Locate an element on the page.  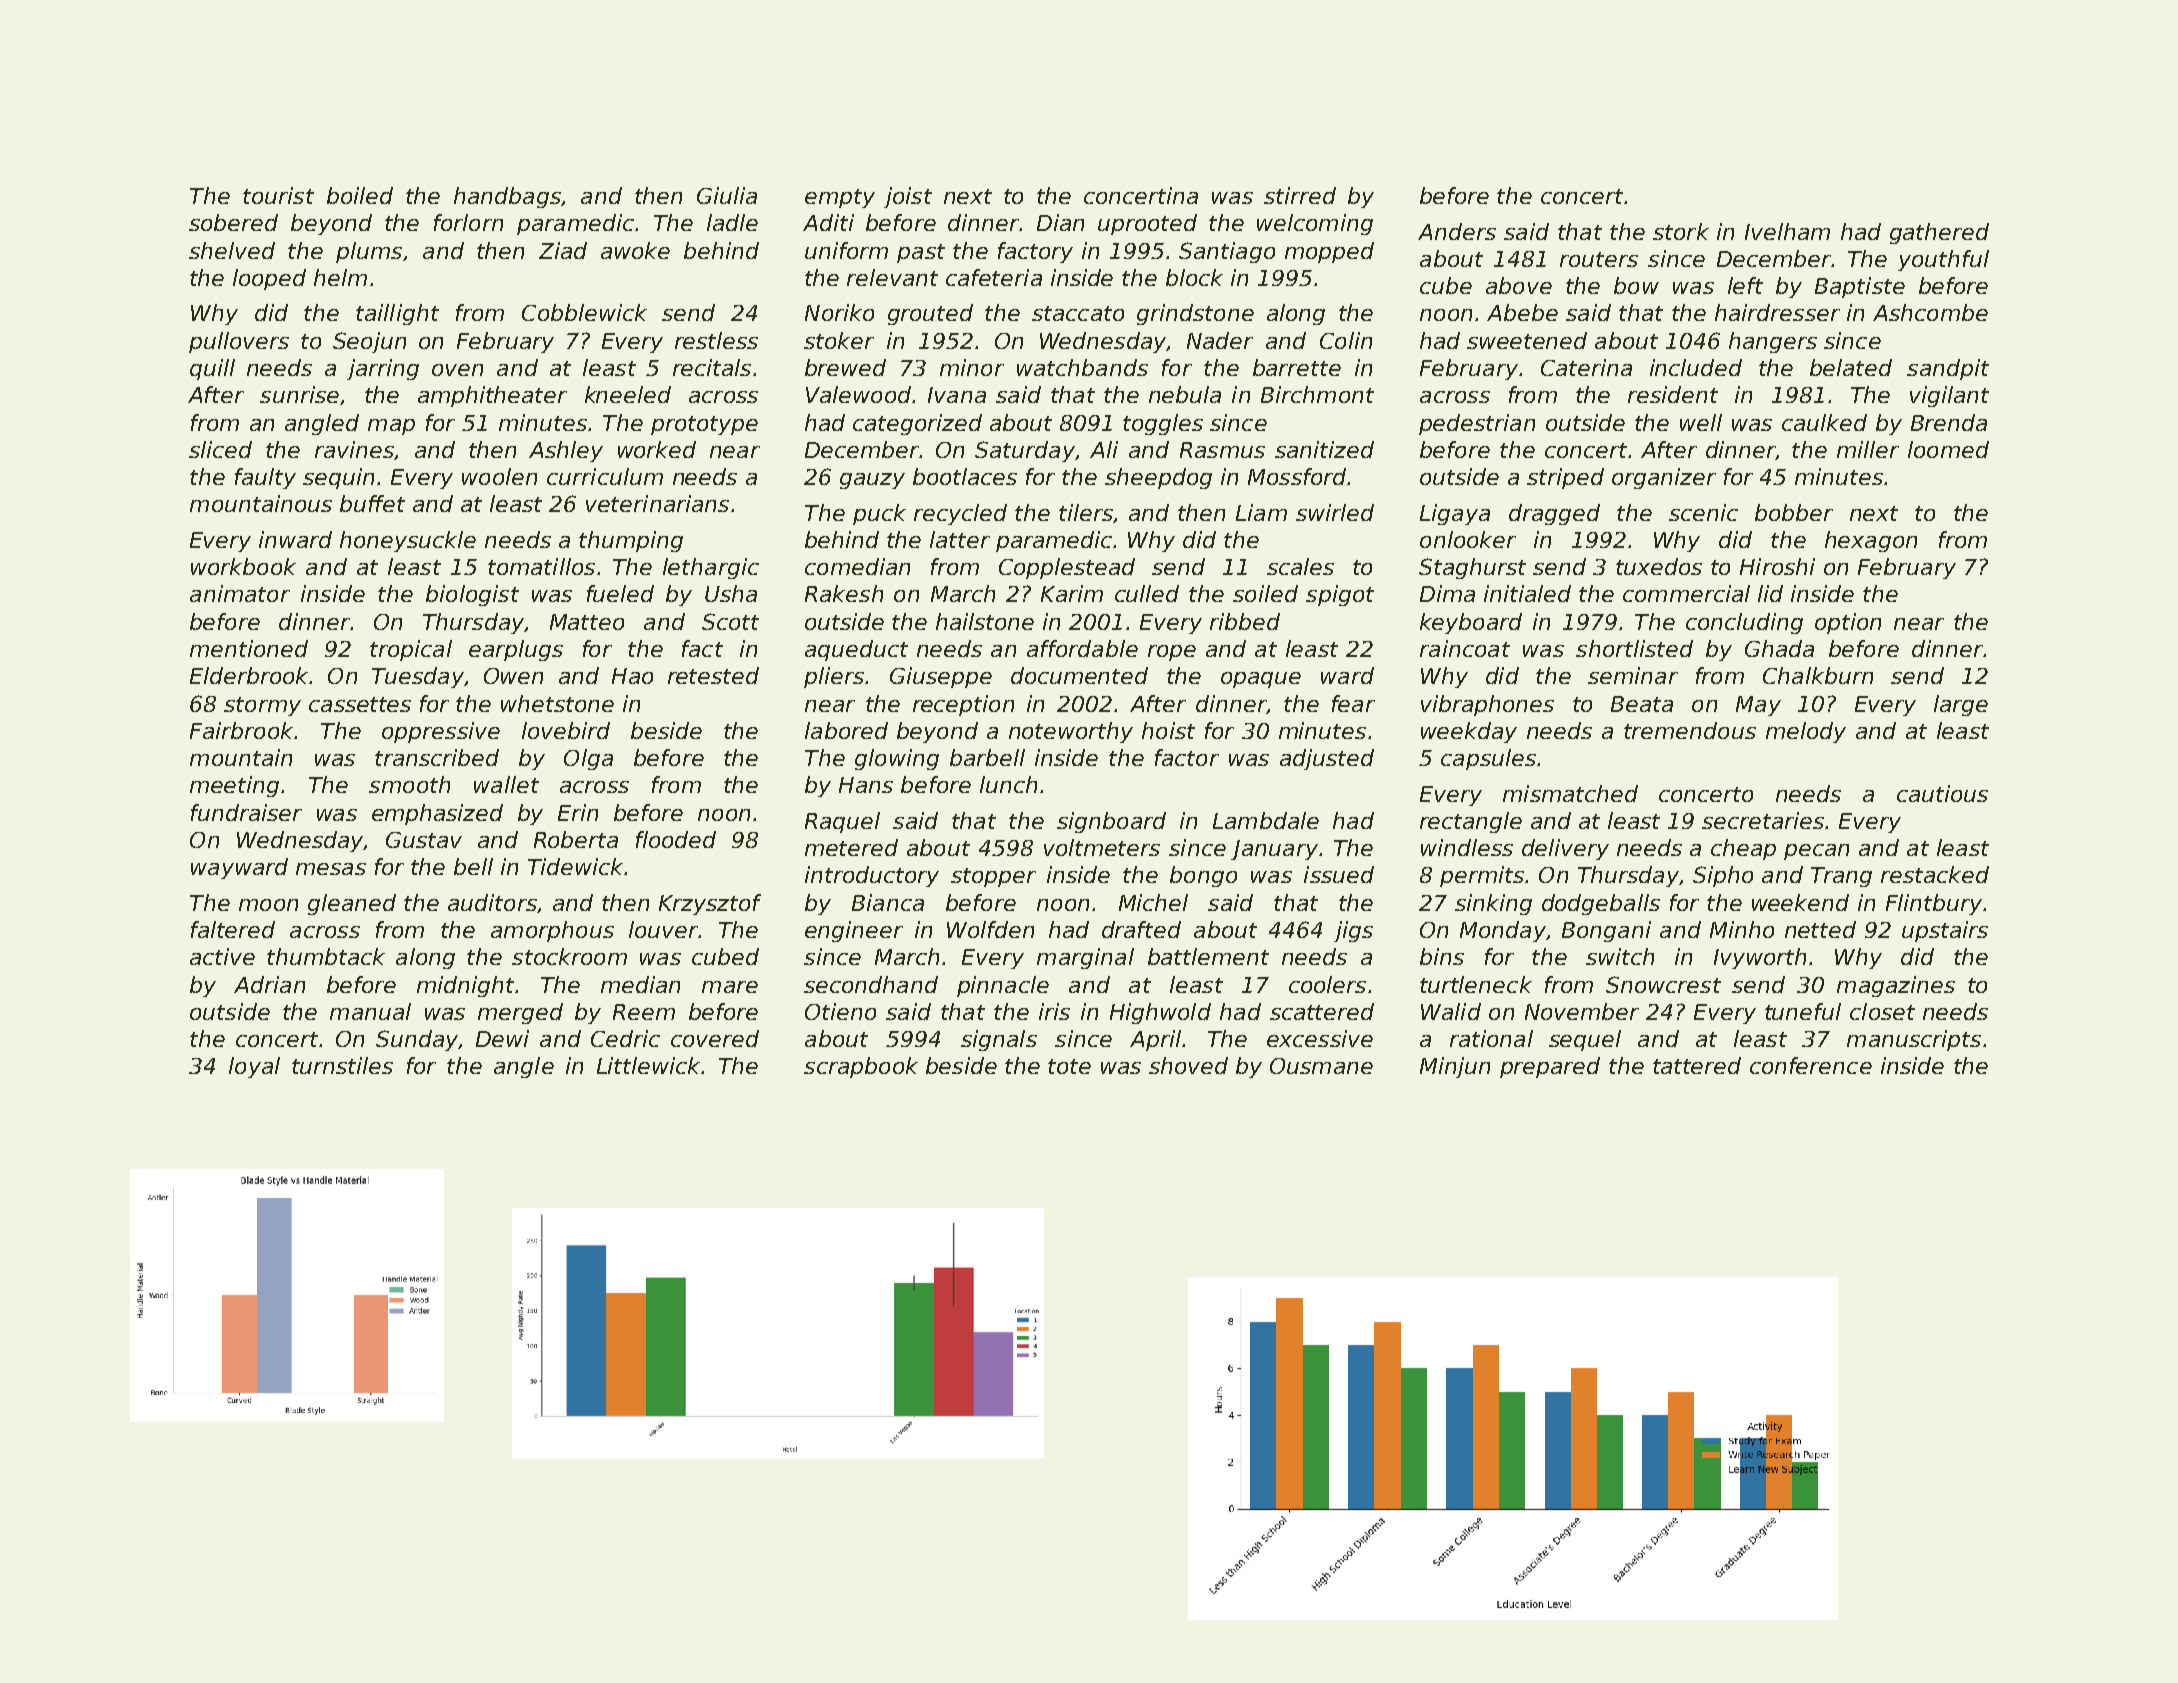
turnstiles is located at coordinates (342, 1065).
